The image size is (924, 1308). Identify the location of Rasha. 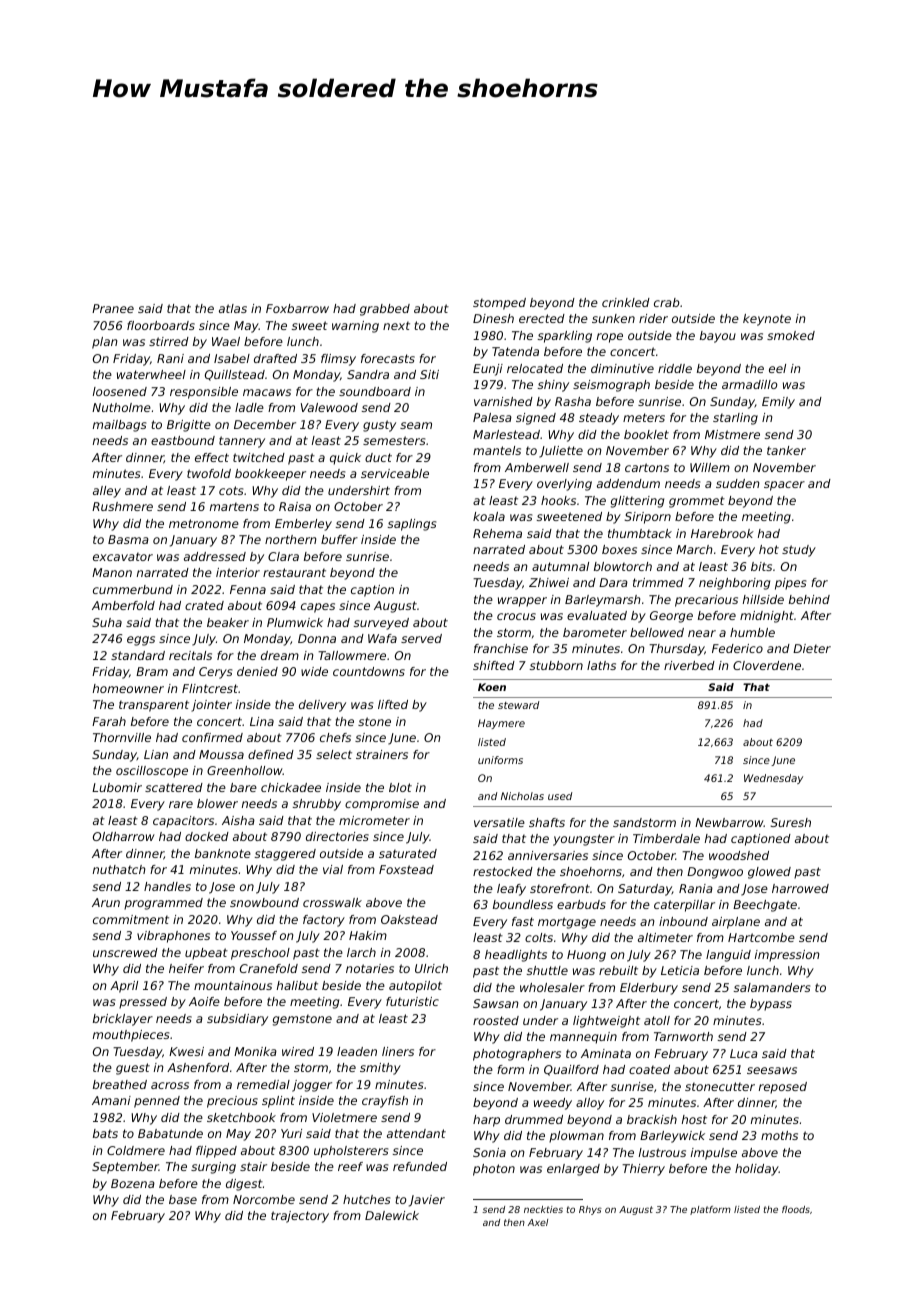
(573, 401).
